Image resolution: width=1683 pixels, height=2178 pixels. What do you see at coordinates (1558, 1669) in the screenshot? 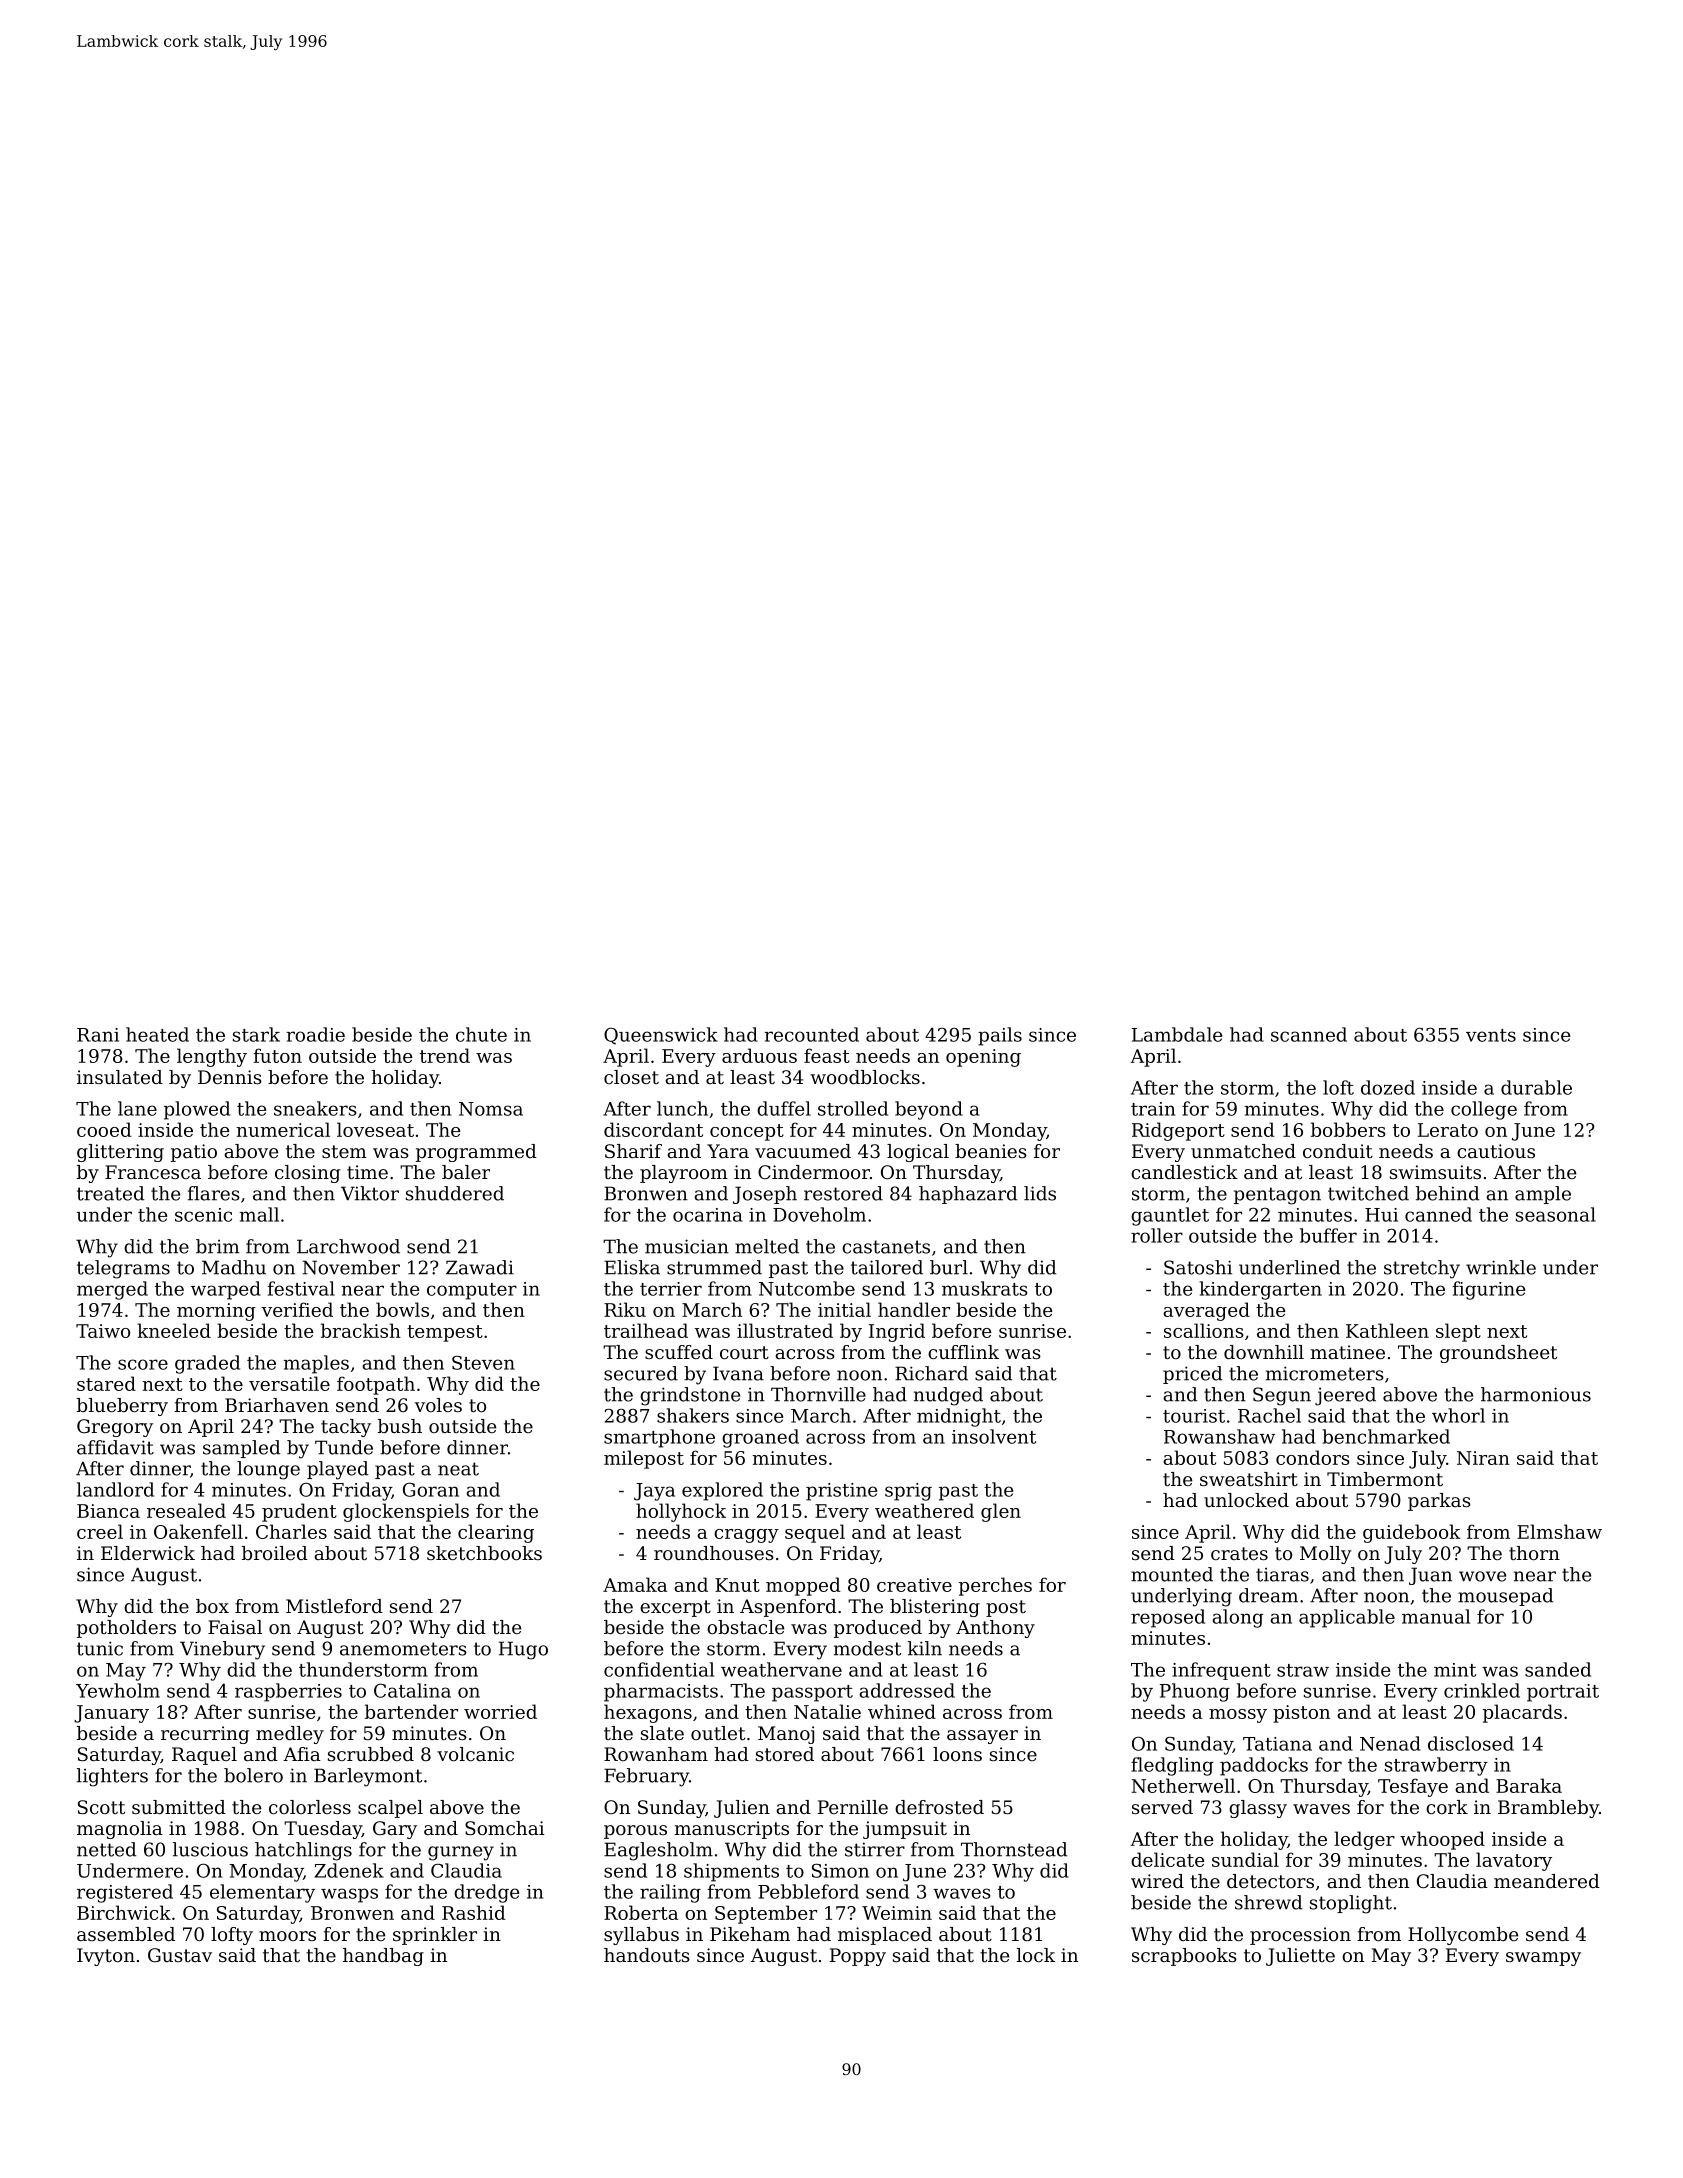
I see `sanded` at bounding box center [1558, 1669].
